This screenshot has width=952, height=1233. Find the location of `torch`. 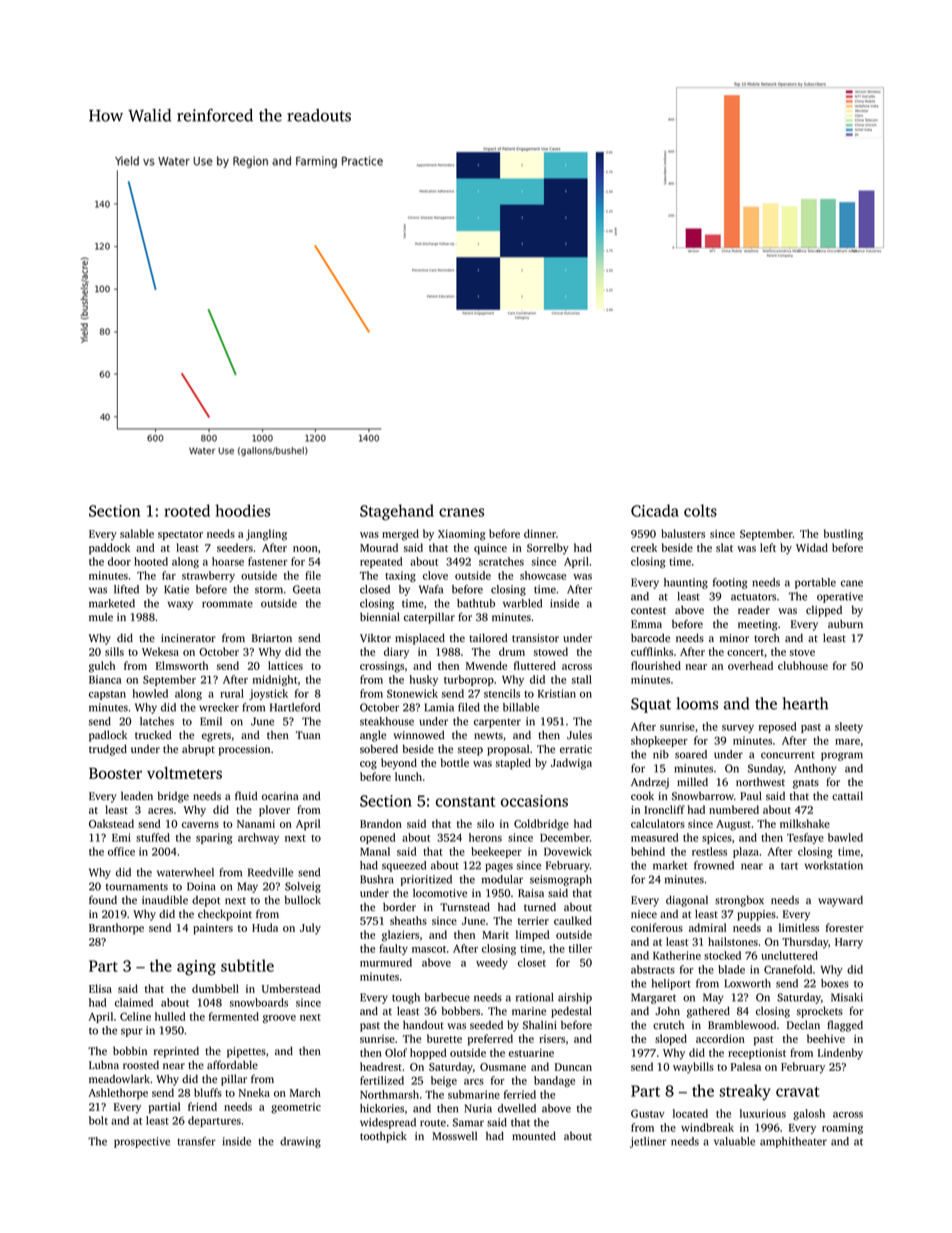

torch is located at coordinates (767, 638).
